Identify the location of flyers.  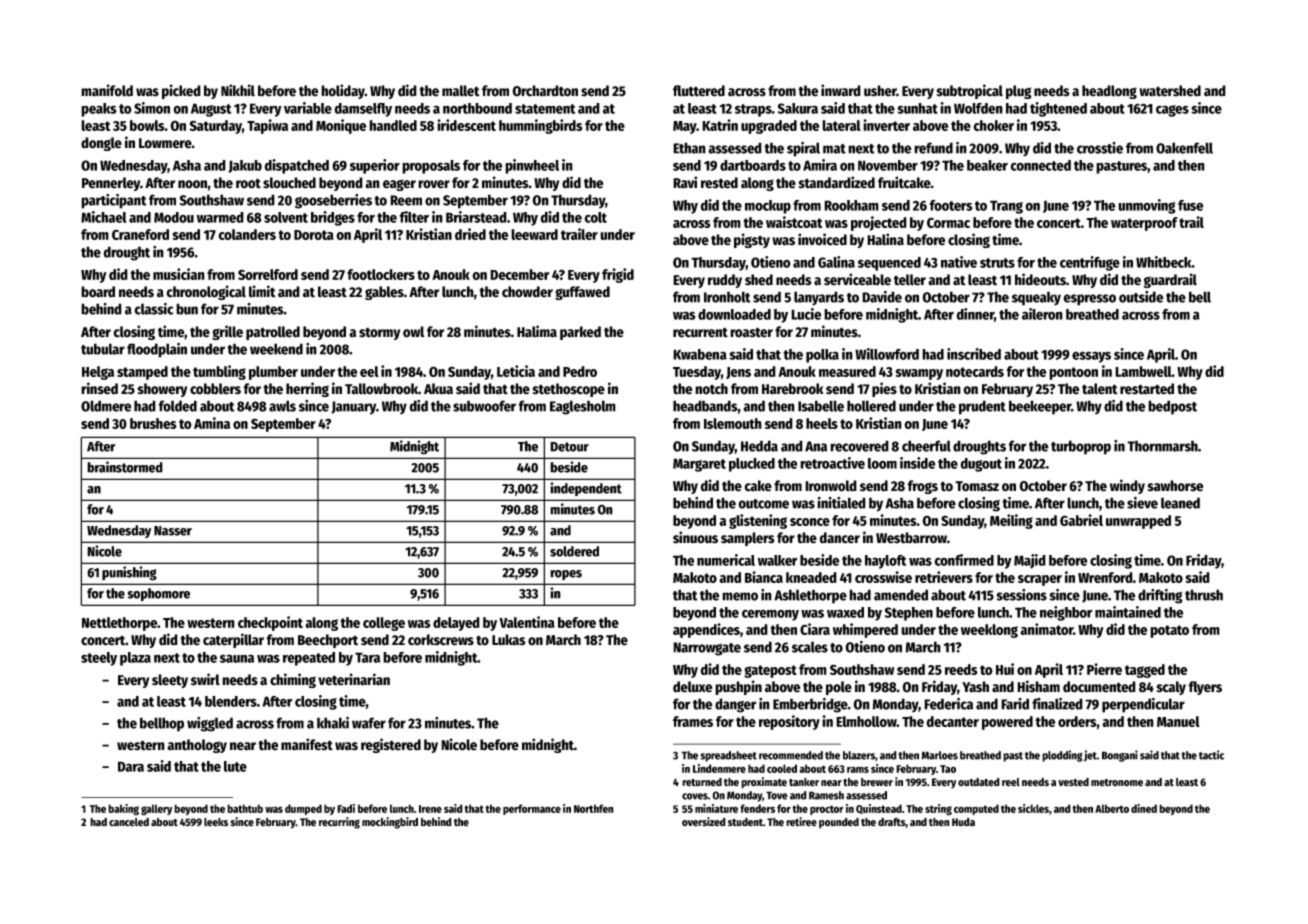
(1205, 688).
